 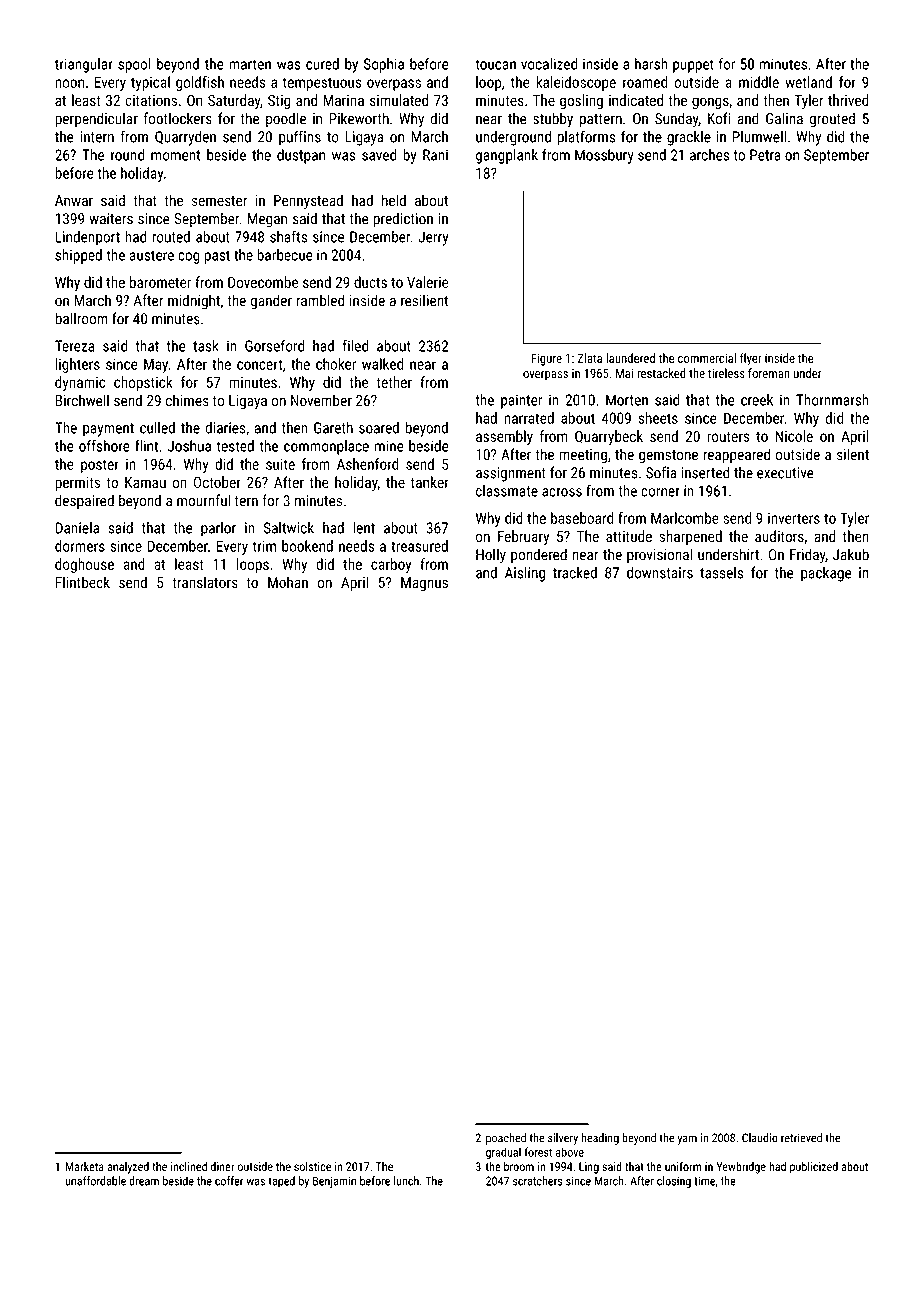 I want to click on Joshua, so click(x=189, y=446).
